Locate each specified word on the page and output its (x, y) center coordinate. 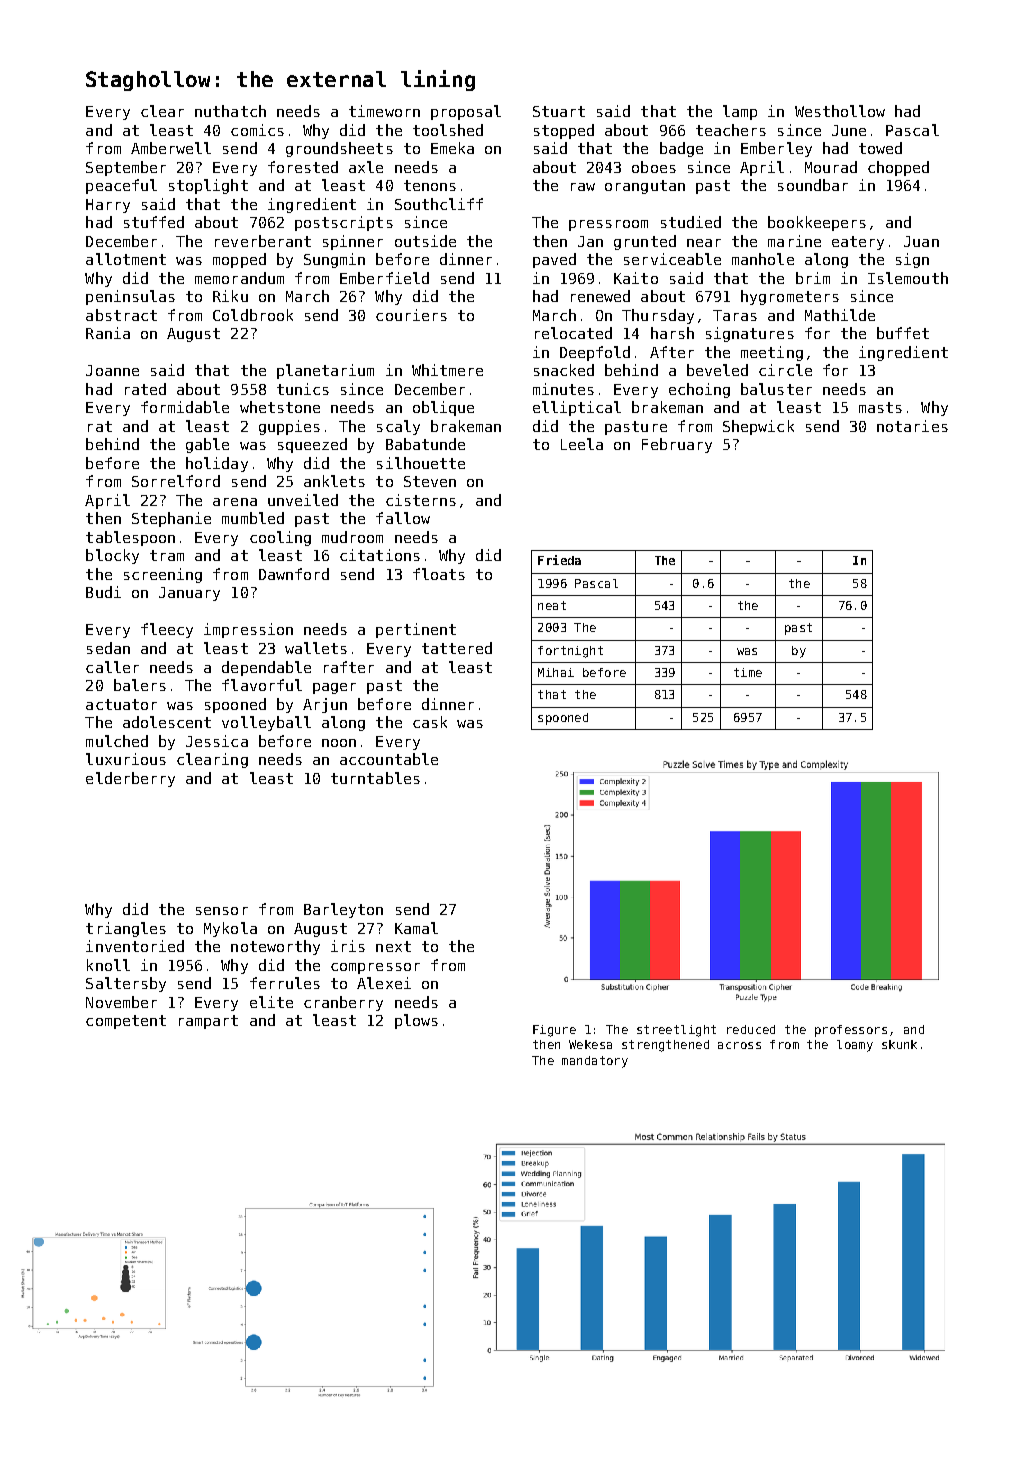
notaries (912, 426)
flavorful (262, 685)
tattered (457, 648)
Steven (430, 481)
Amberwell (171, 148)
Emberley (776, 149)
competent (126, 1022)
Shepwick (758, 427)
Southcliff (439, 204)
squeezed (312, 445)
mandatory (595, 1062)
